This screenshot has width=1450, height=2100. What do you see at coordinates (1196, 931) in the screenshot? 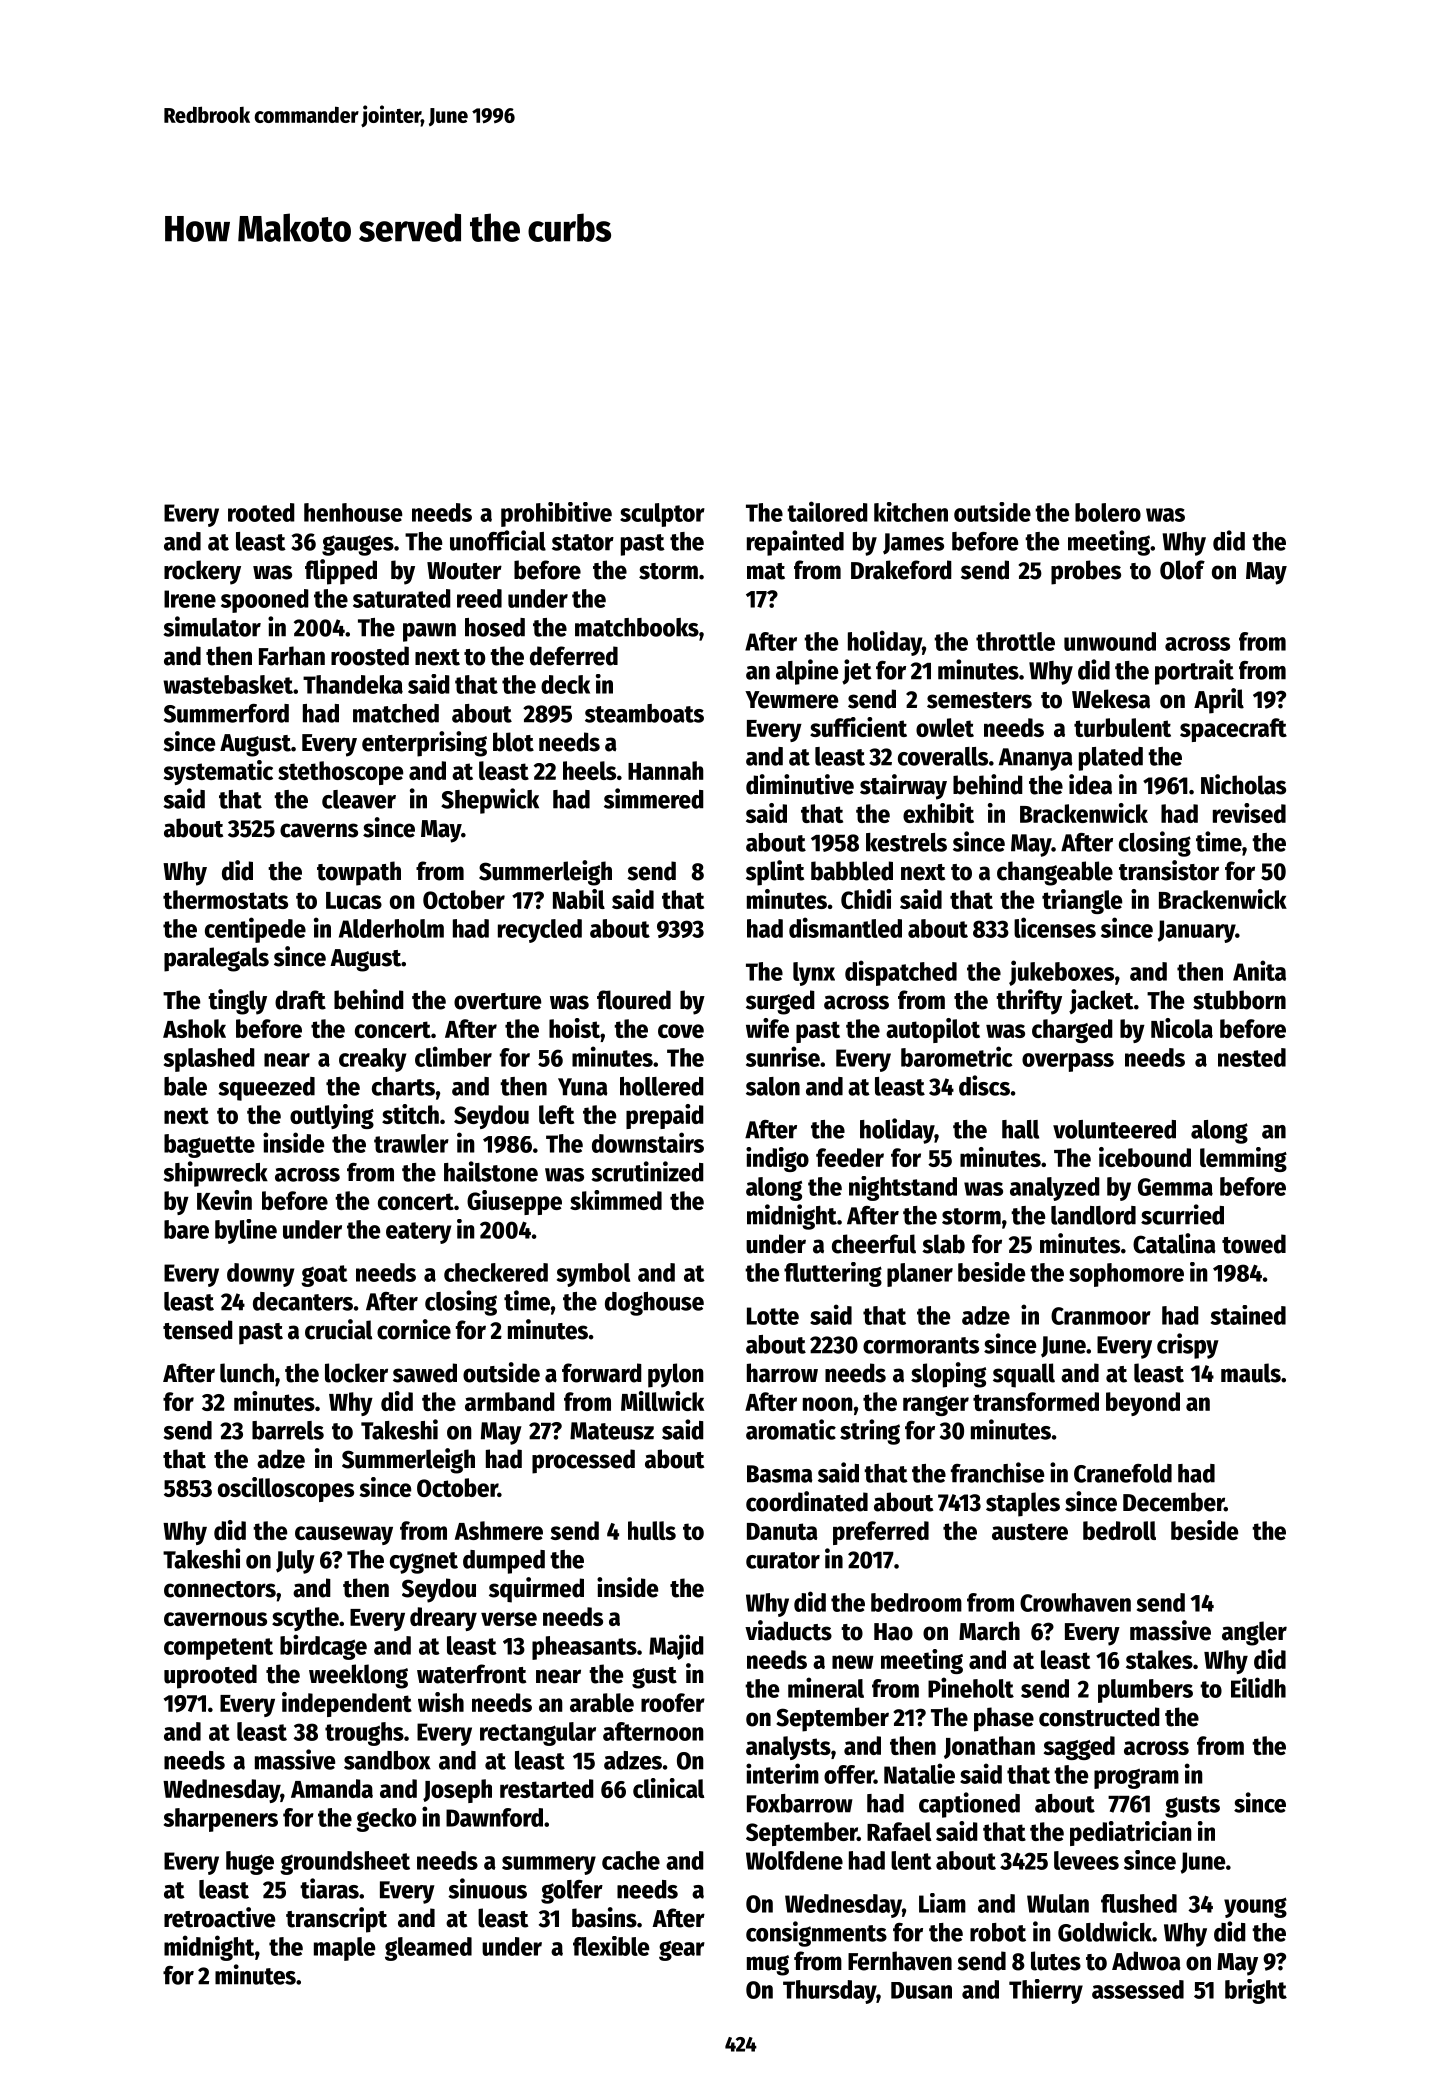
I see `January` at bounding box center [1196, 931].
